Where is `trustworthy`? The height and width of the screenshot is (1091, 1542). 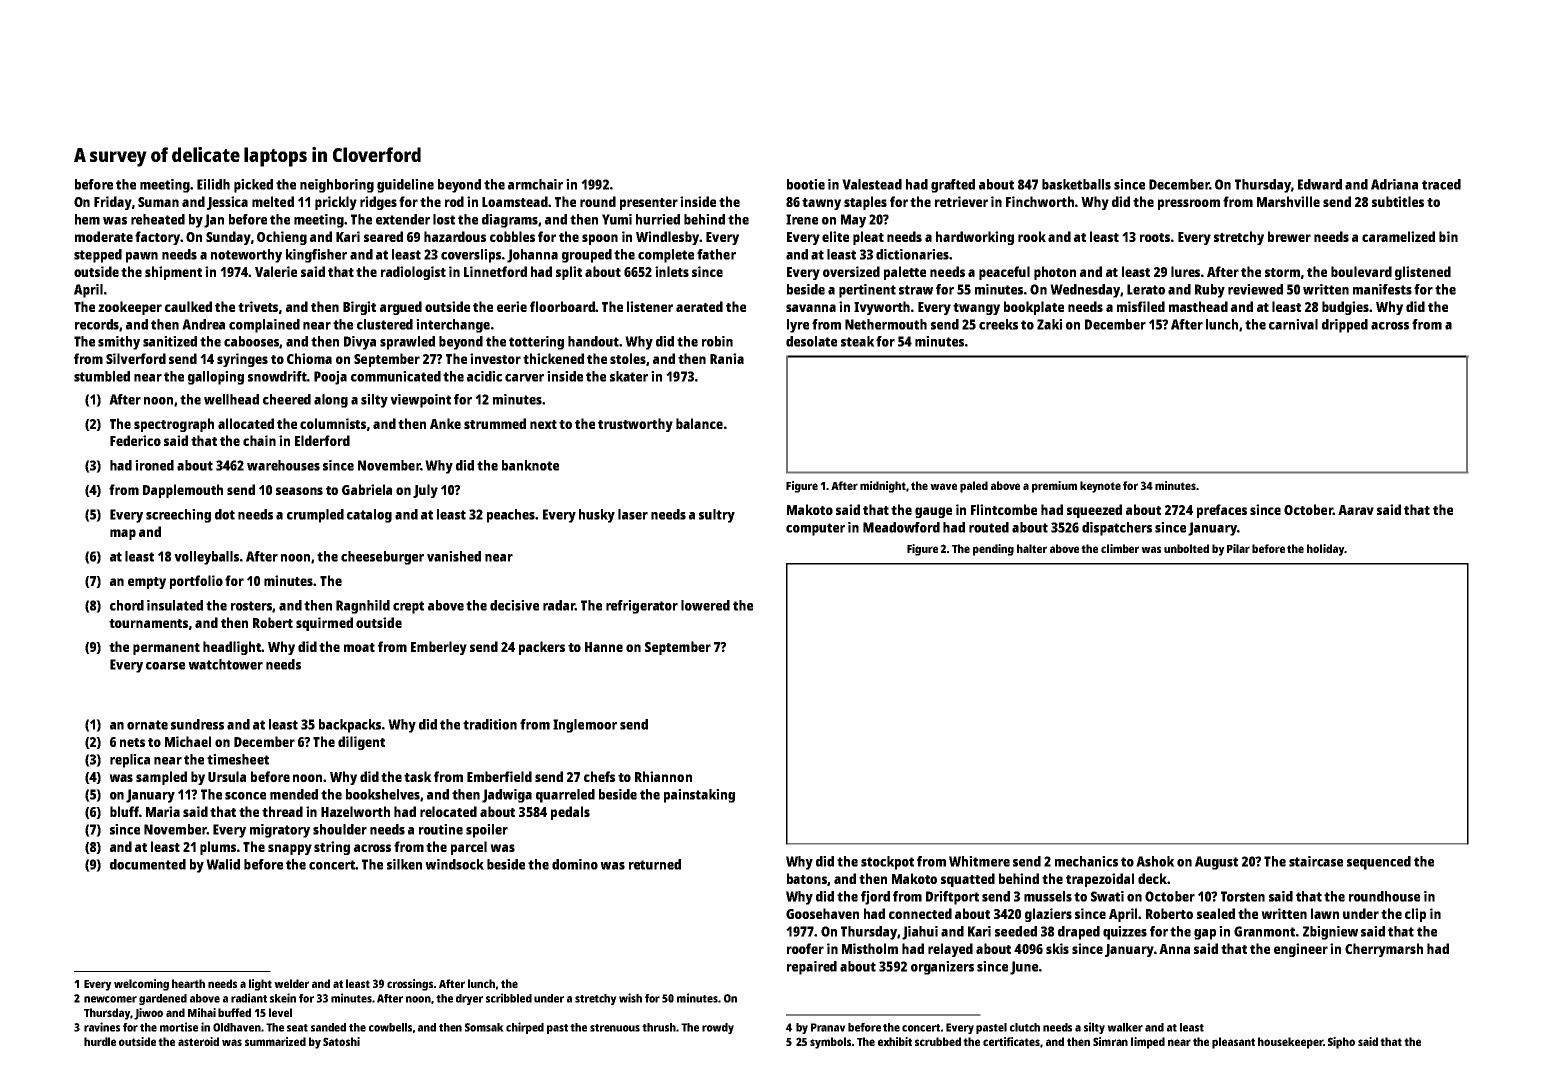
trustworthy is located at coordinates (635, 425).
